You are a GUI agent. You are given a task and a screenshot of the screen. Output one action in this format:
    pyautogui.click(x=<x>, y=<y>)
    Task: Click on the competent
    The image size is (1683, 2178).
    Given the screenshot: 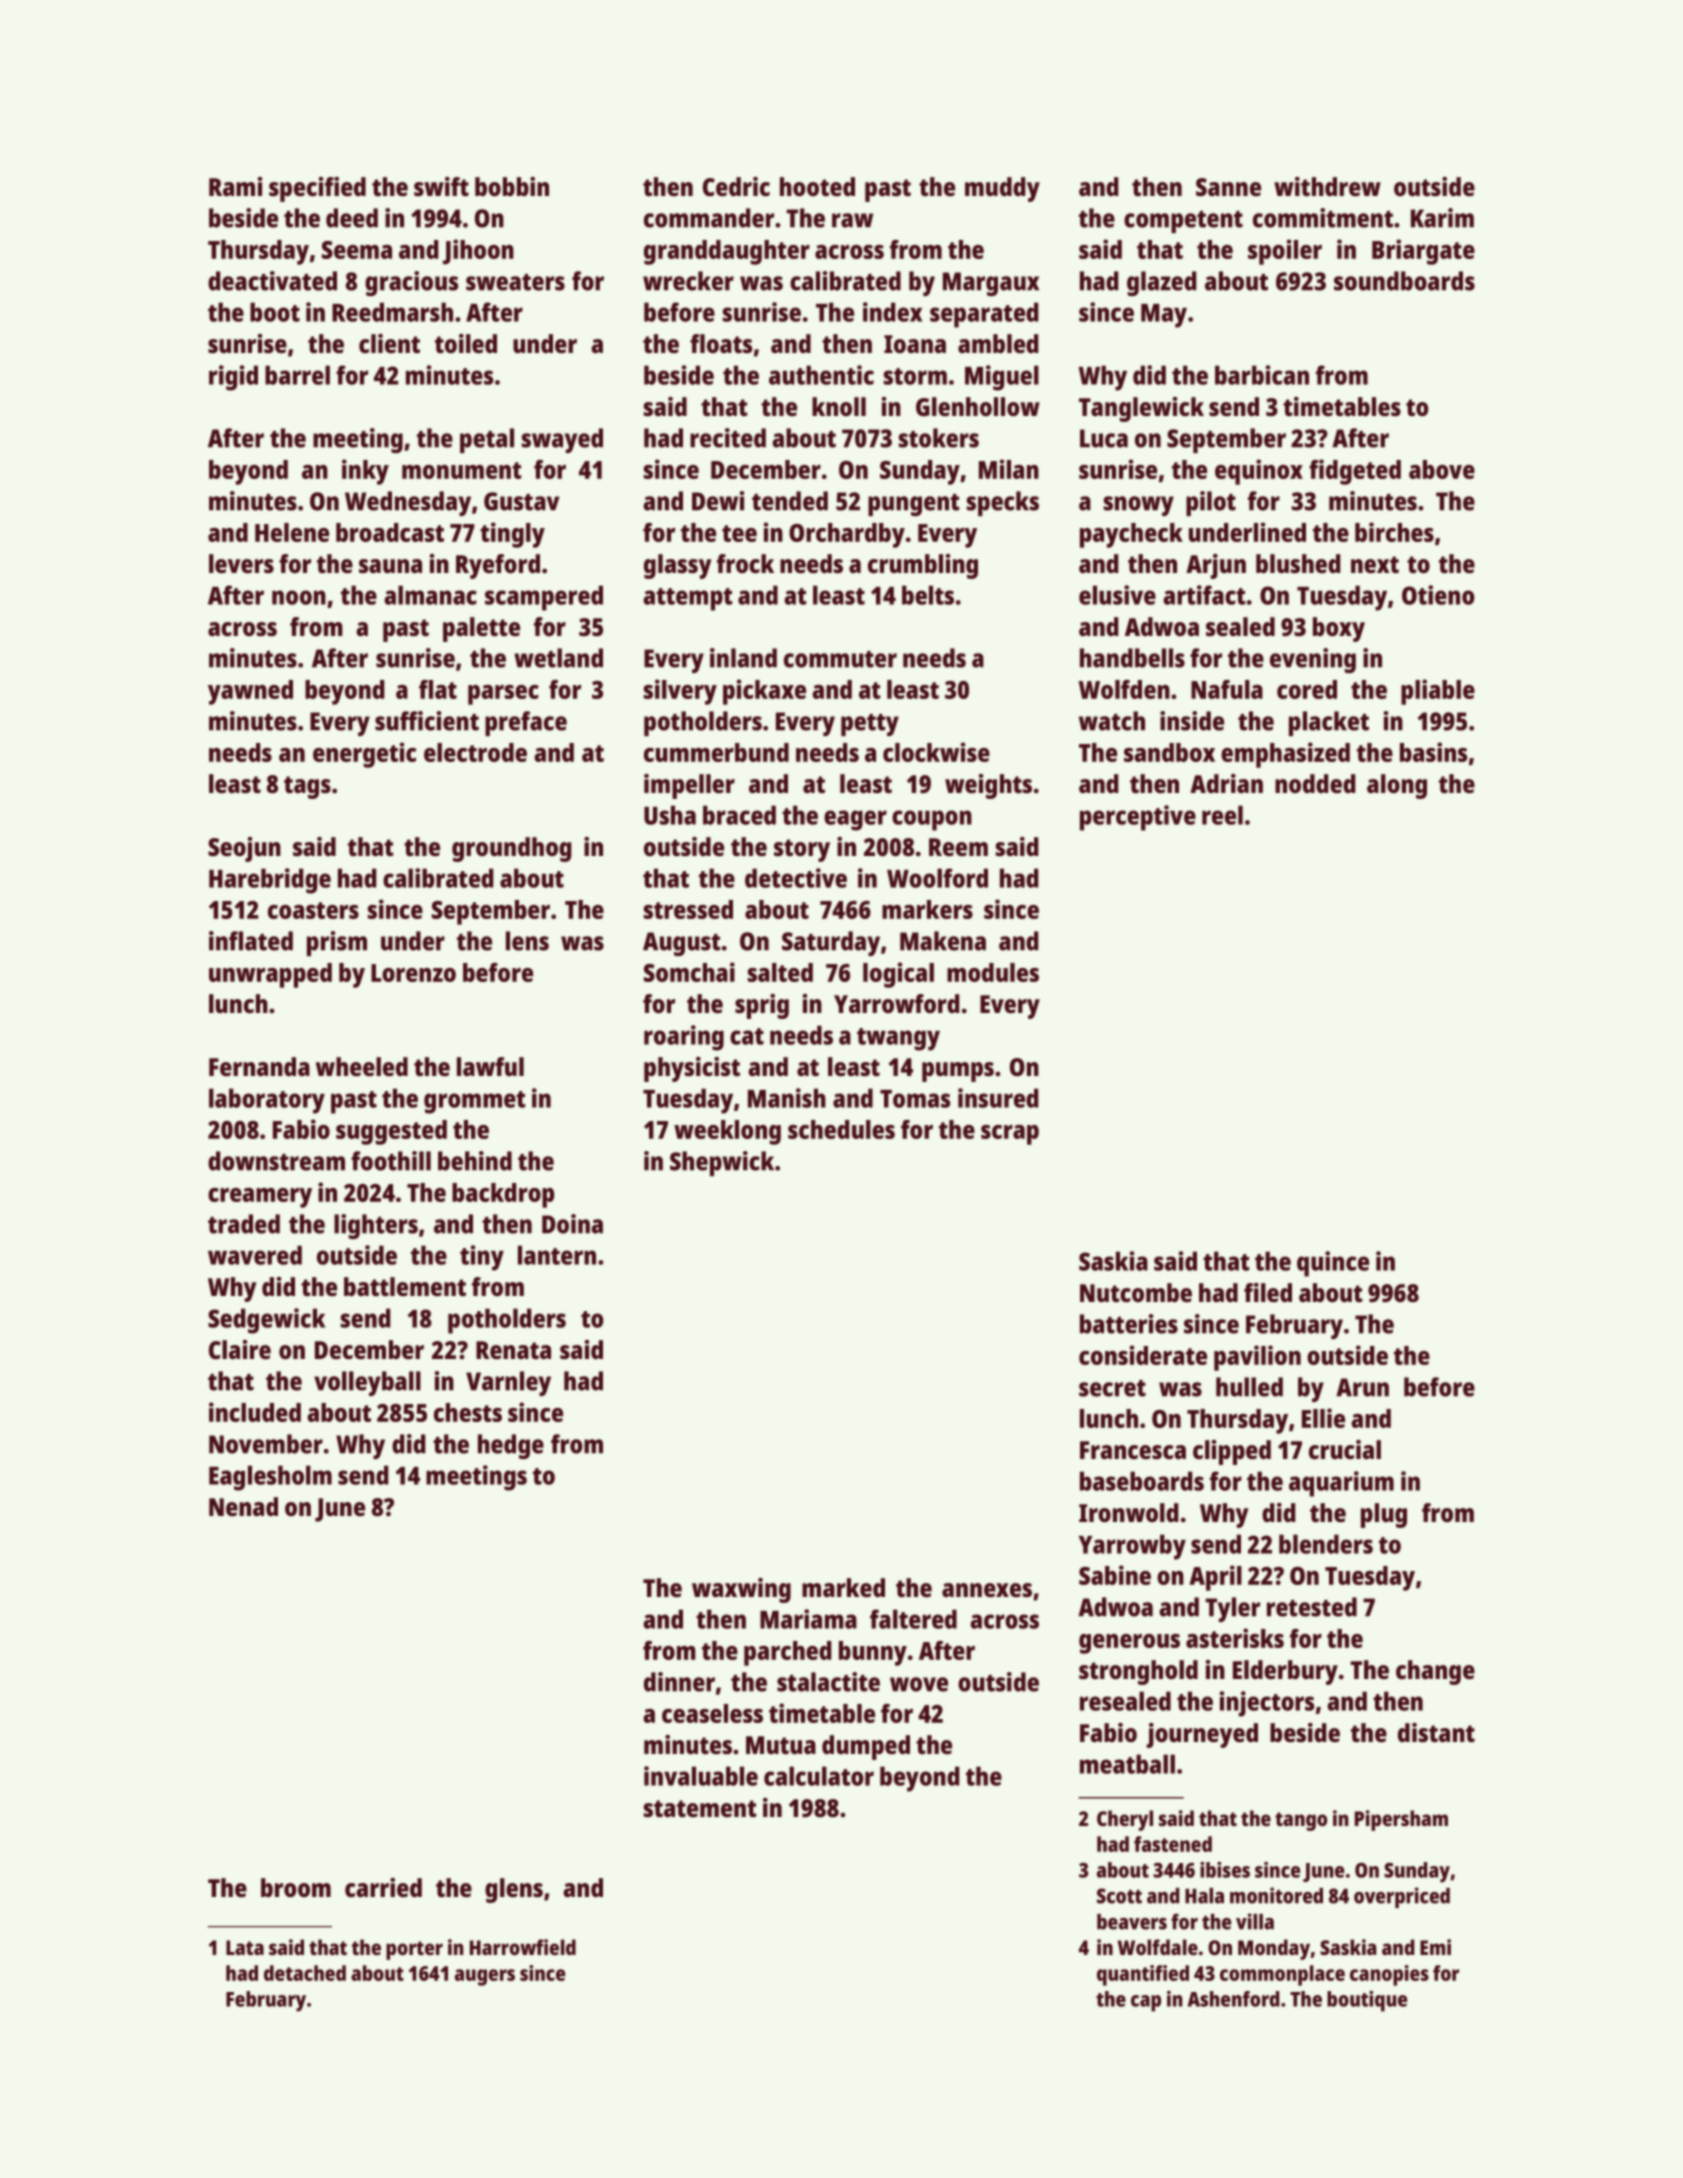 What is the action you would take?
    pyautogui.click(x=1183, y=222)
